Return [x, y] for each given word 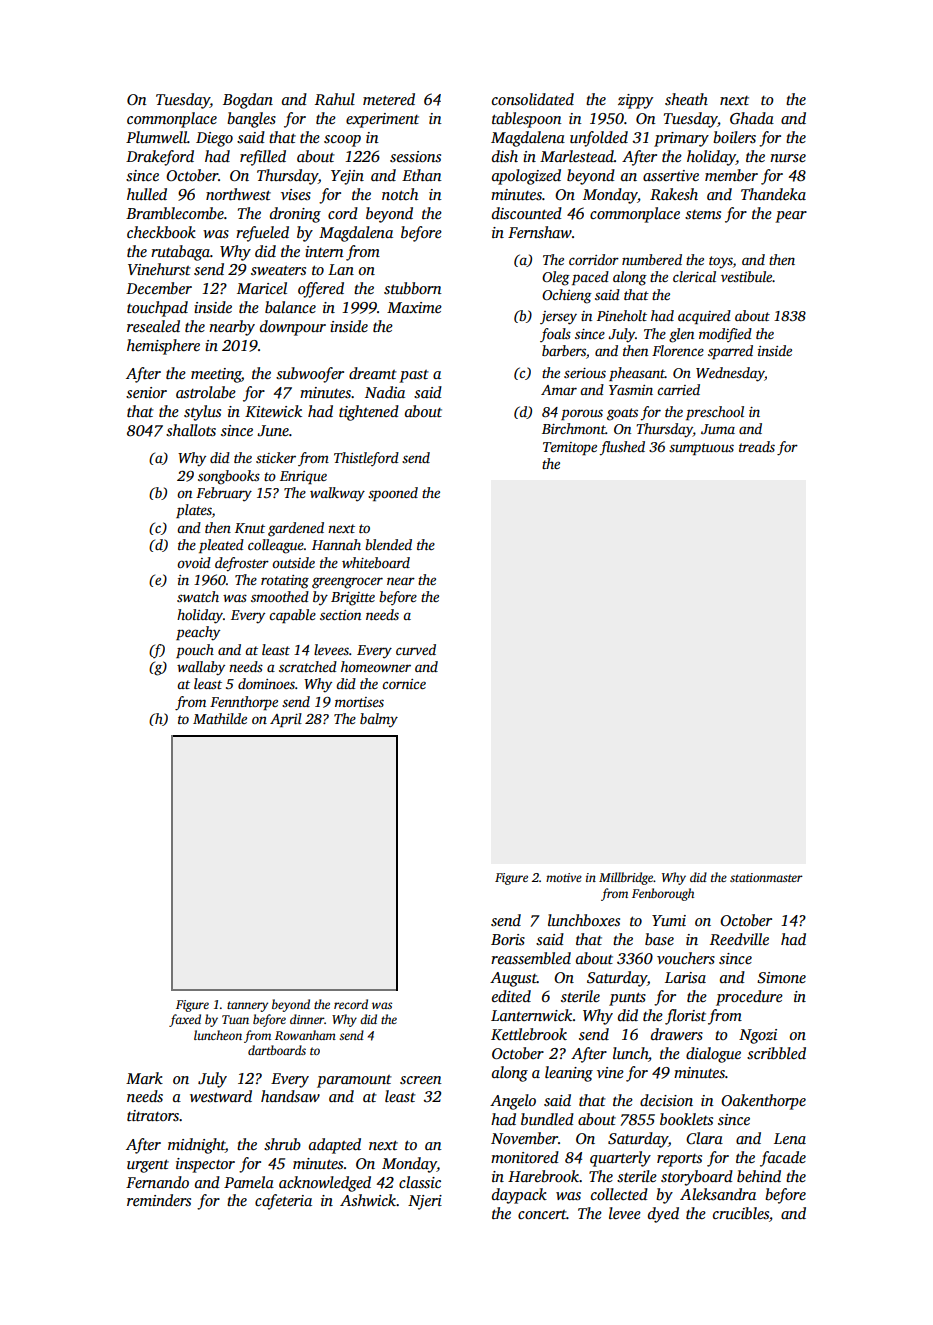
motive [564, 877]
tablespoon [527, 120]
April [286, 720]
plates [194, 511]
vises [296, 195]
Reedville [739, 939]
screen [421, 1080]
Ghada [752, 118]
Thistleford [366, 459]
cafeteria [283, 1202]
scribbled [776, 1053]
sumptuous [701, 449]
